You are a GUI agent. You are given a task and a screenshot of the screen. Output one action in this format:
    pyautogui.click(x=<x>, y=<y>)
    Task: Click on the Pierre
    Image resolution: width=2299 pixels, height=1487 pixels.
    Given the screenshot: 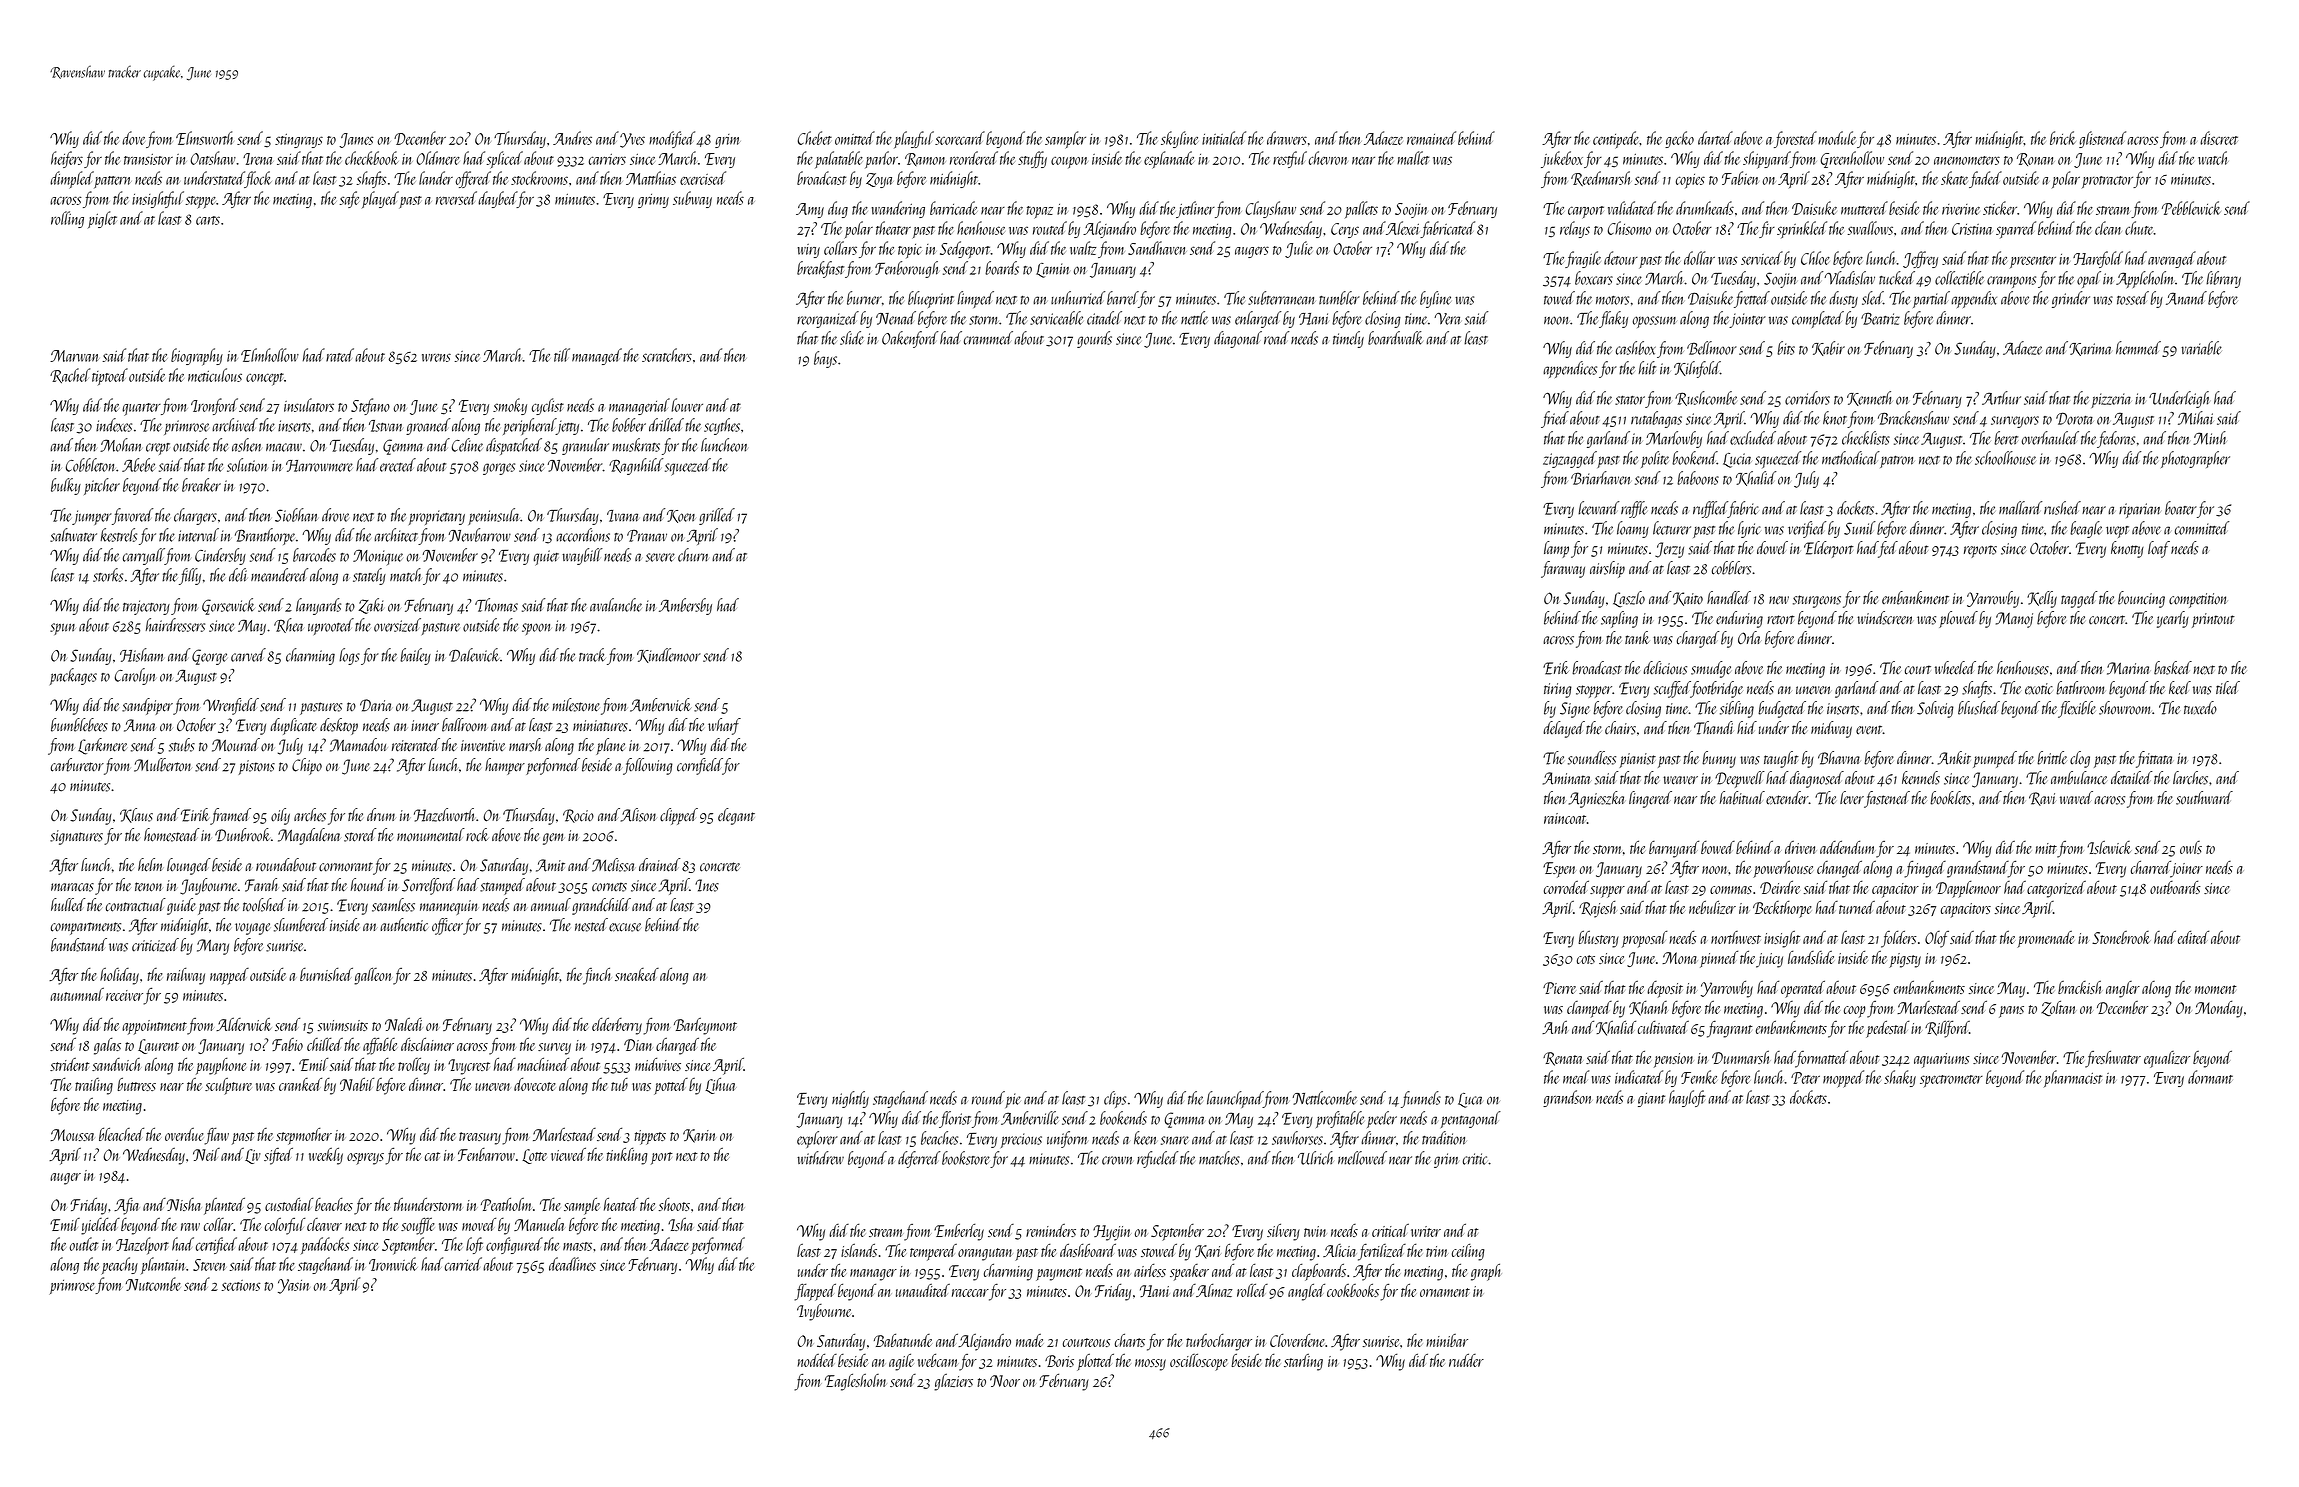 What is the action you would take?
    pyautogui.click(x=1559, y=988)
